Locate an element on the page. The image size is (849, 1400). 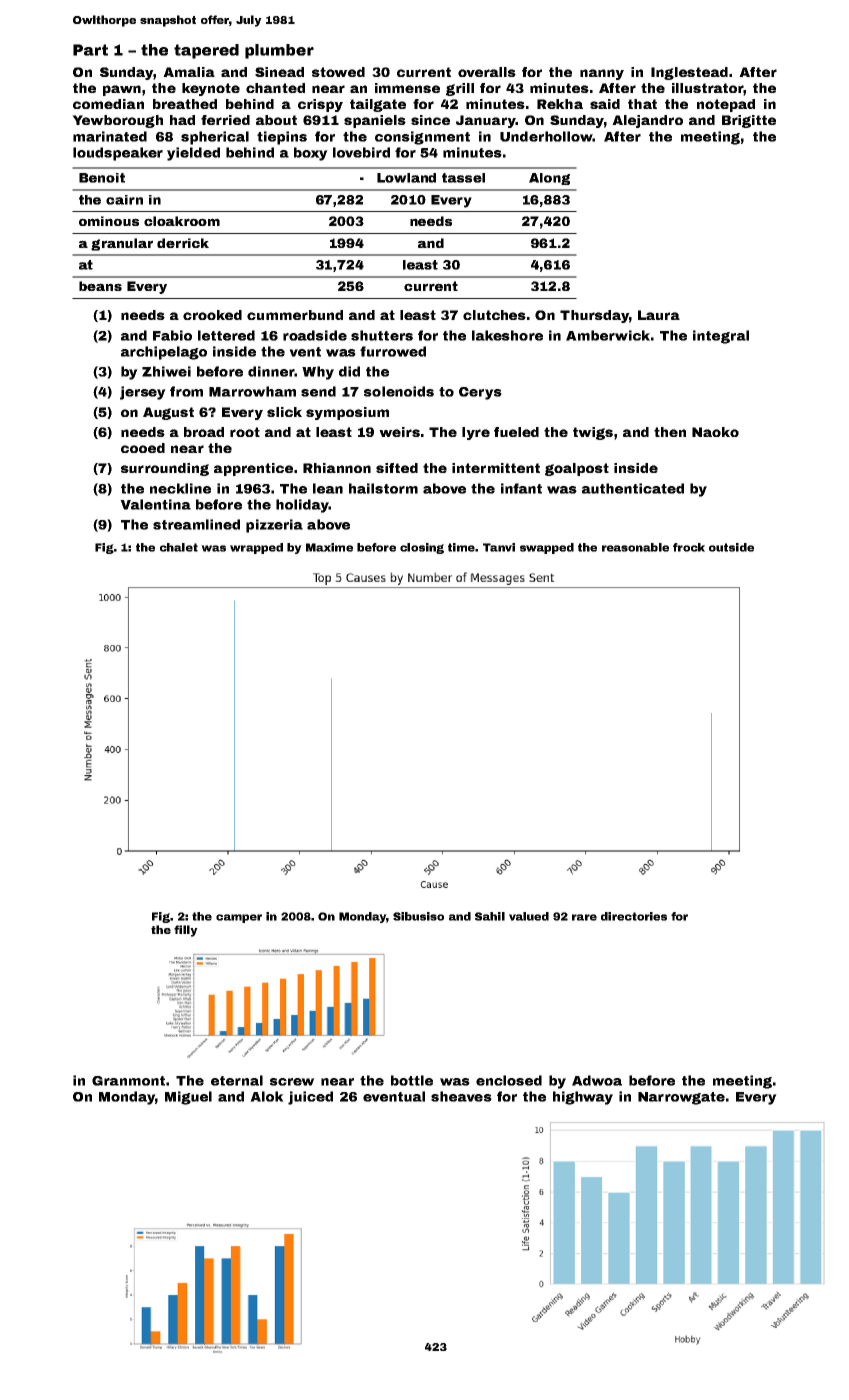
Miguel is located at coordinates (188, 1098).
